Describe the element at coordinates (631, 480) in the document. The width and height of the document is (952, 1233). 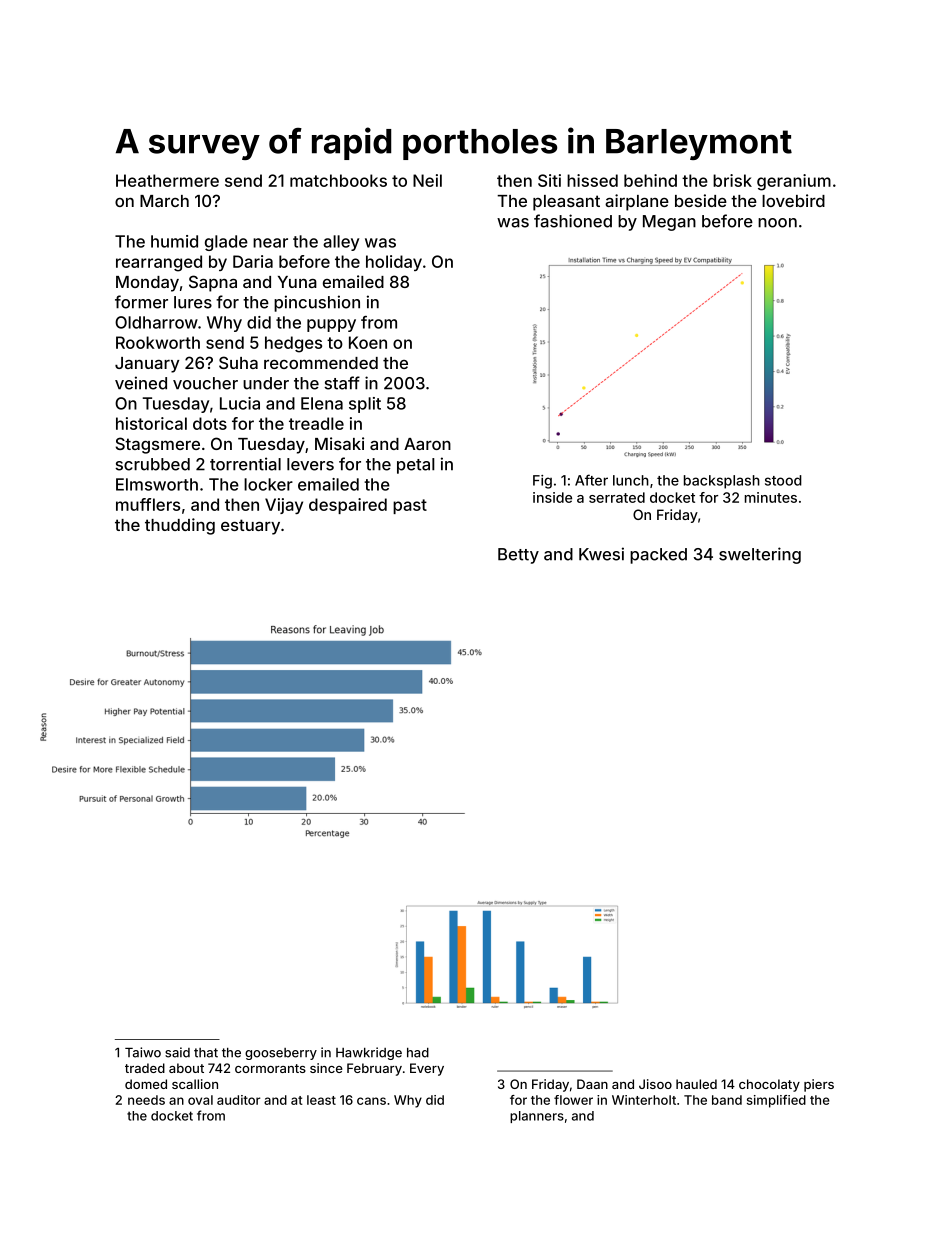
I see `lunch` at that location.
